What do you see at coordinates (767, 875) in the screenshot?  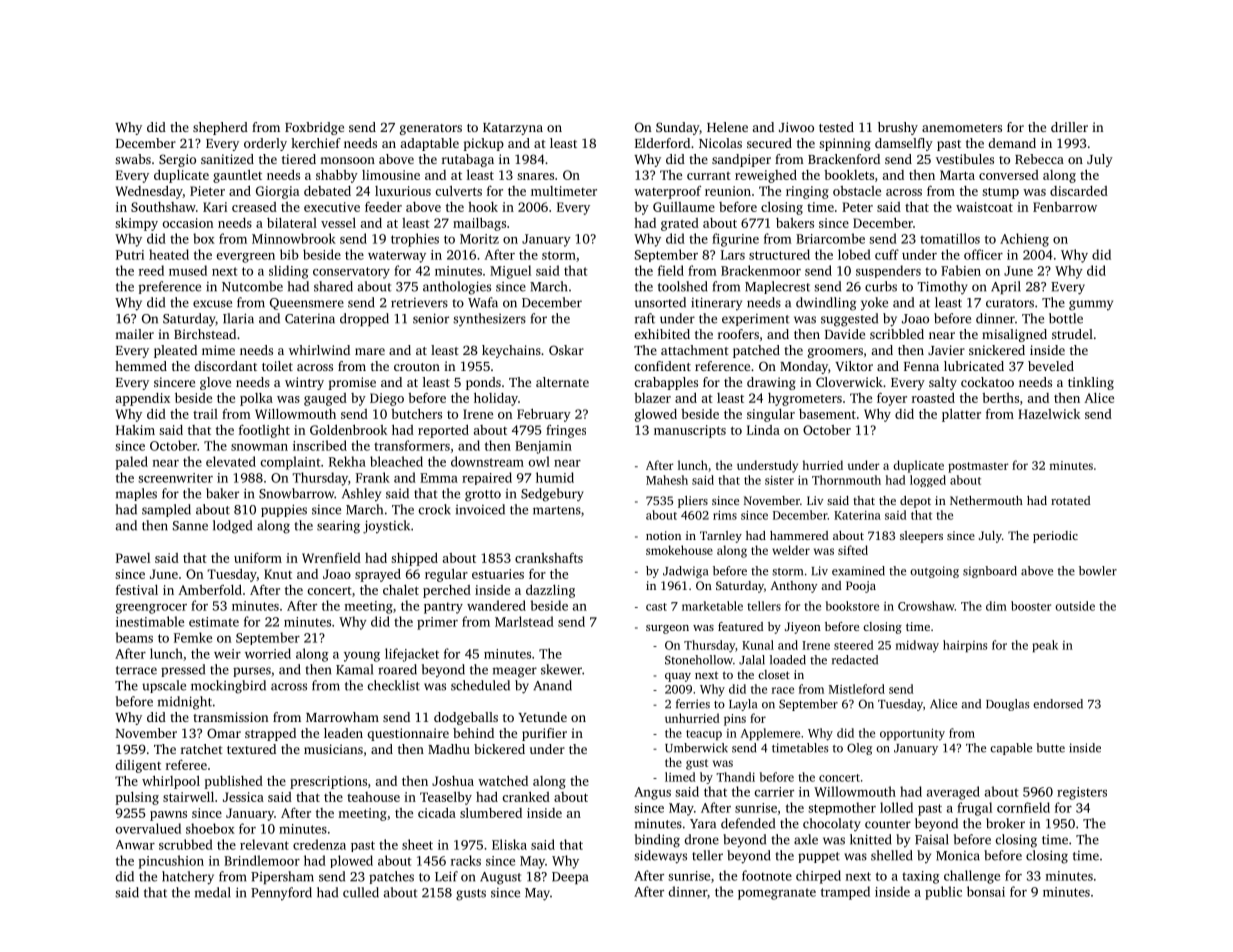 I see `footnote` at bounding box center [767, 875].
